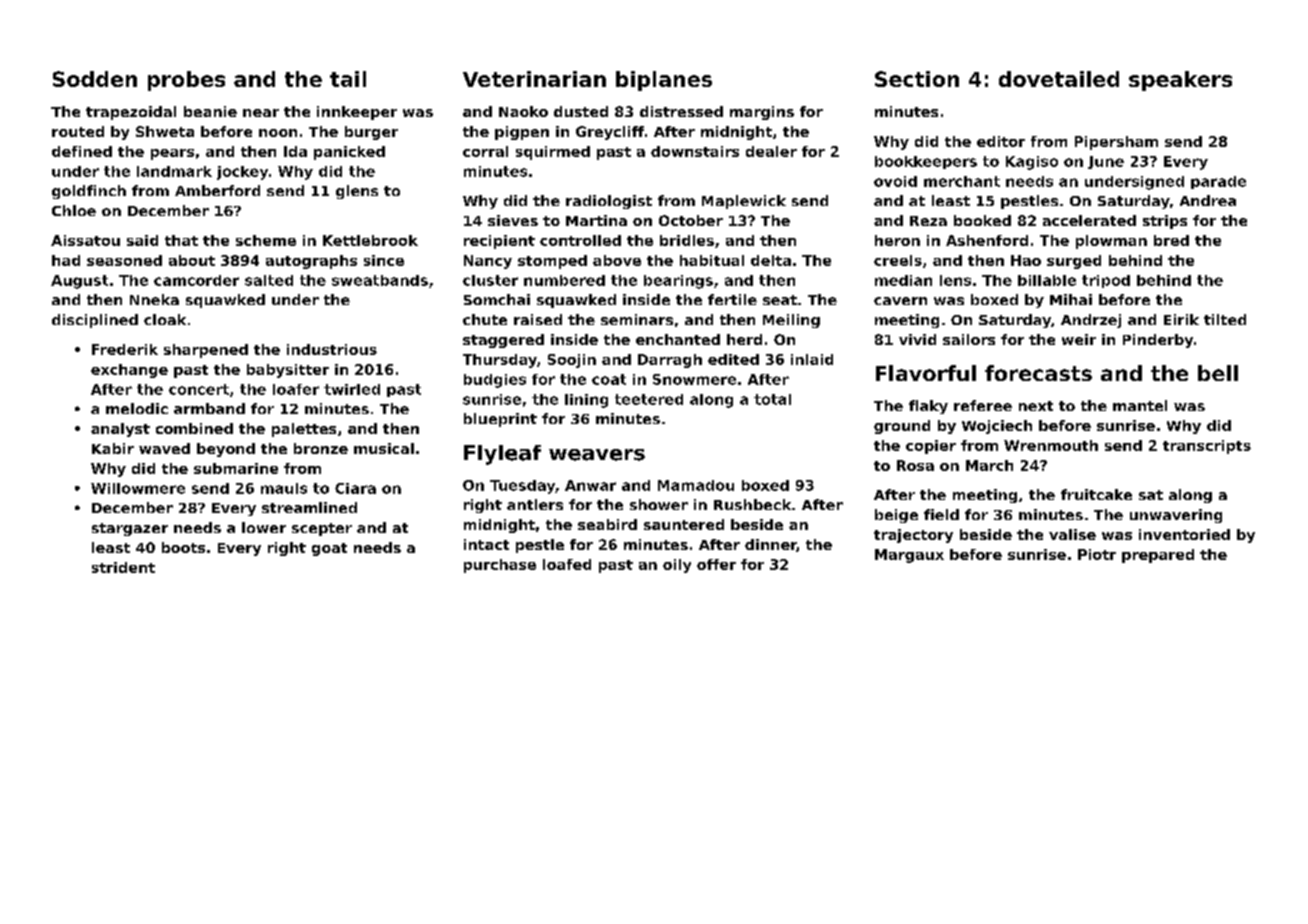 The width and height of the image is (1308, 924). I want to click on salted, so click(269, 280).
